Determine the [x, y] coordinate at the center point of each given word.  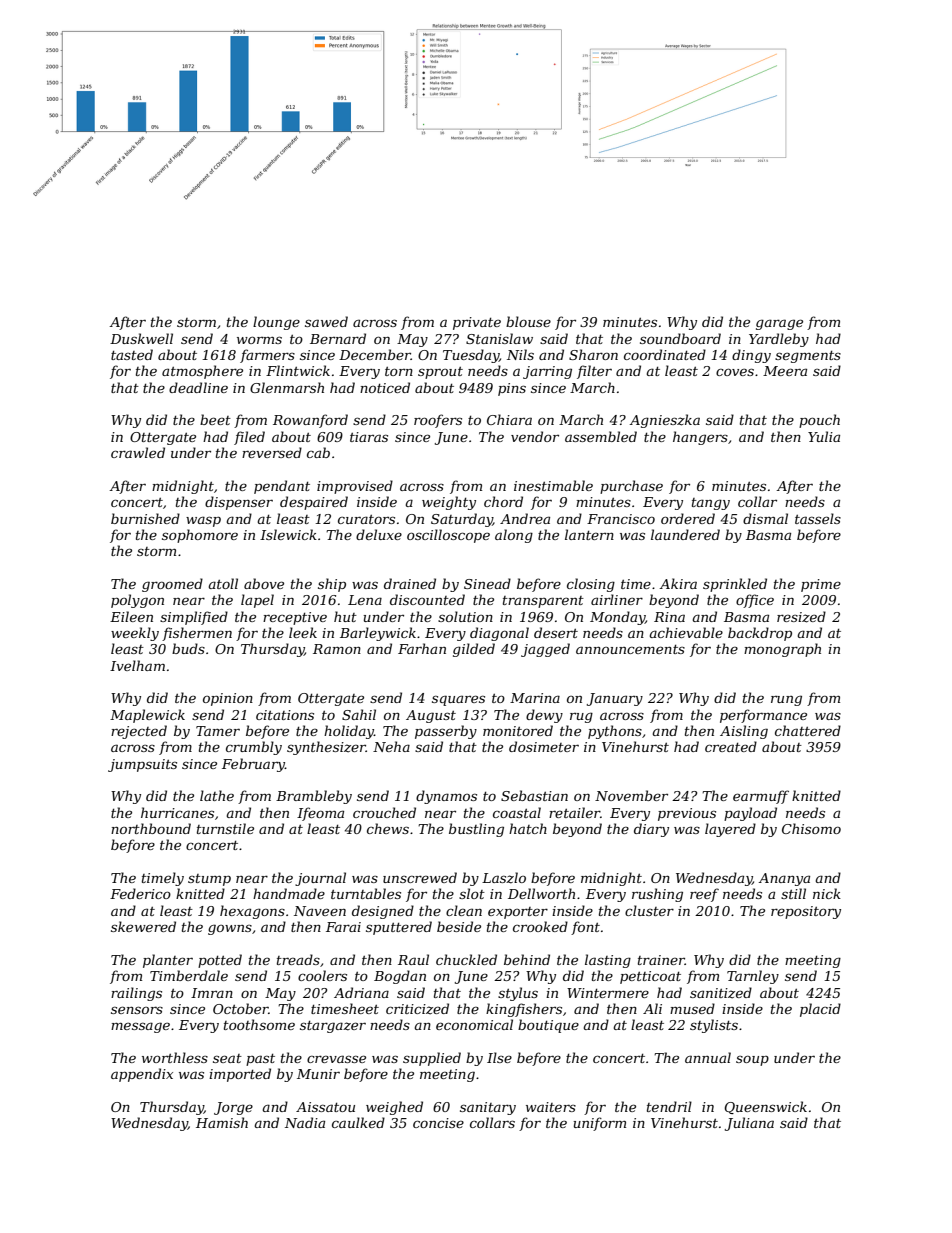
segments [808, 357]
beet [215, 419]
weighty [449, 503]
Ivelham [137, 665]
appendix [142, 1075]
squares [458, 700]
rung [786, 700]
